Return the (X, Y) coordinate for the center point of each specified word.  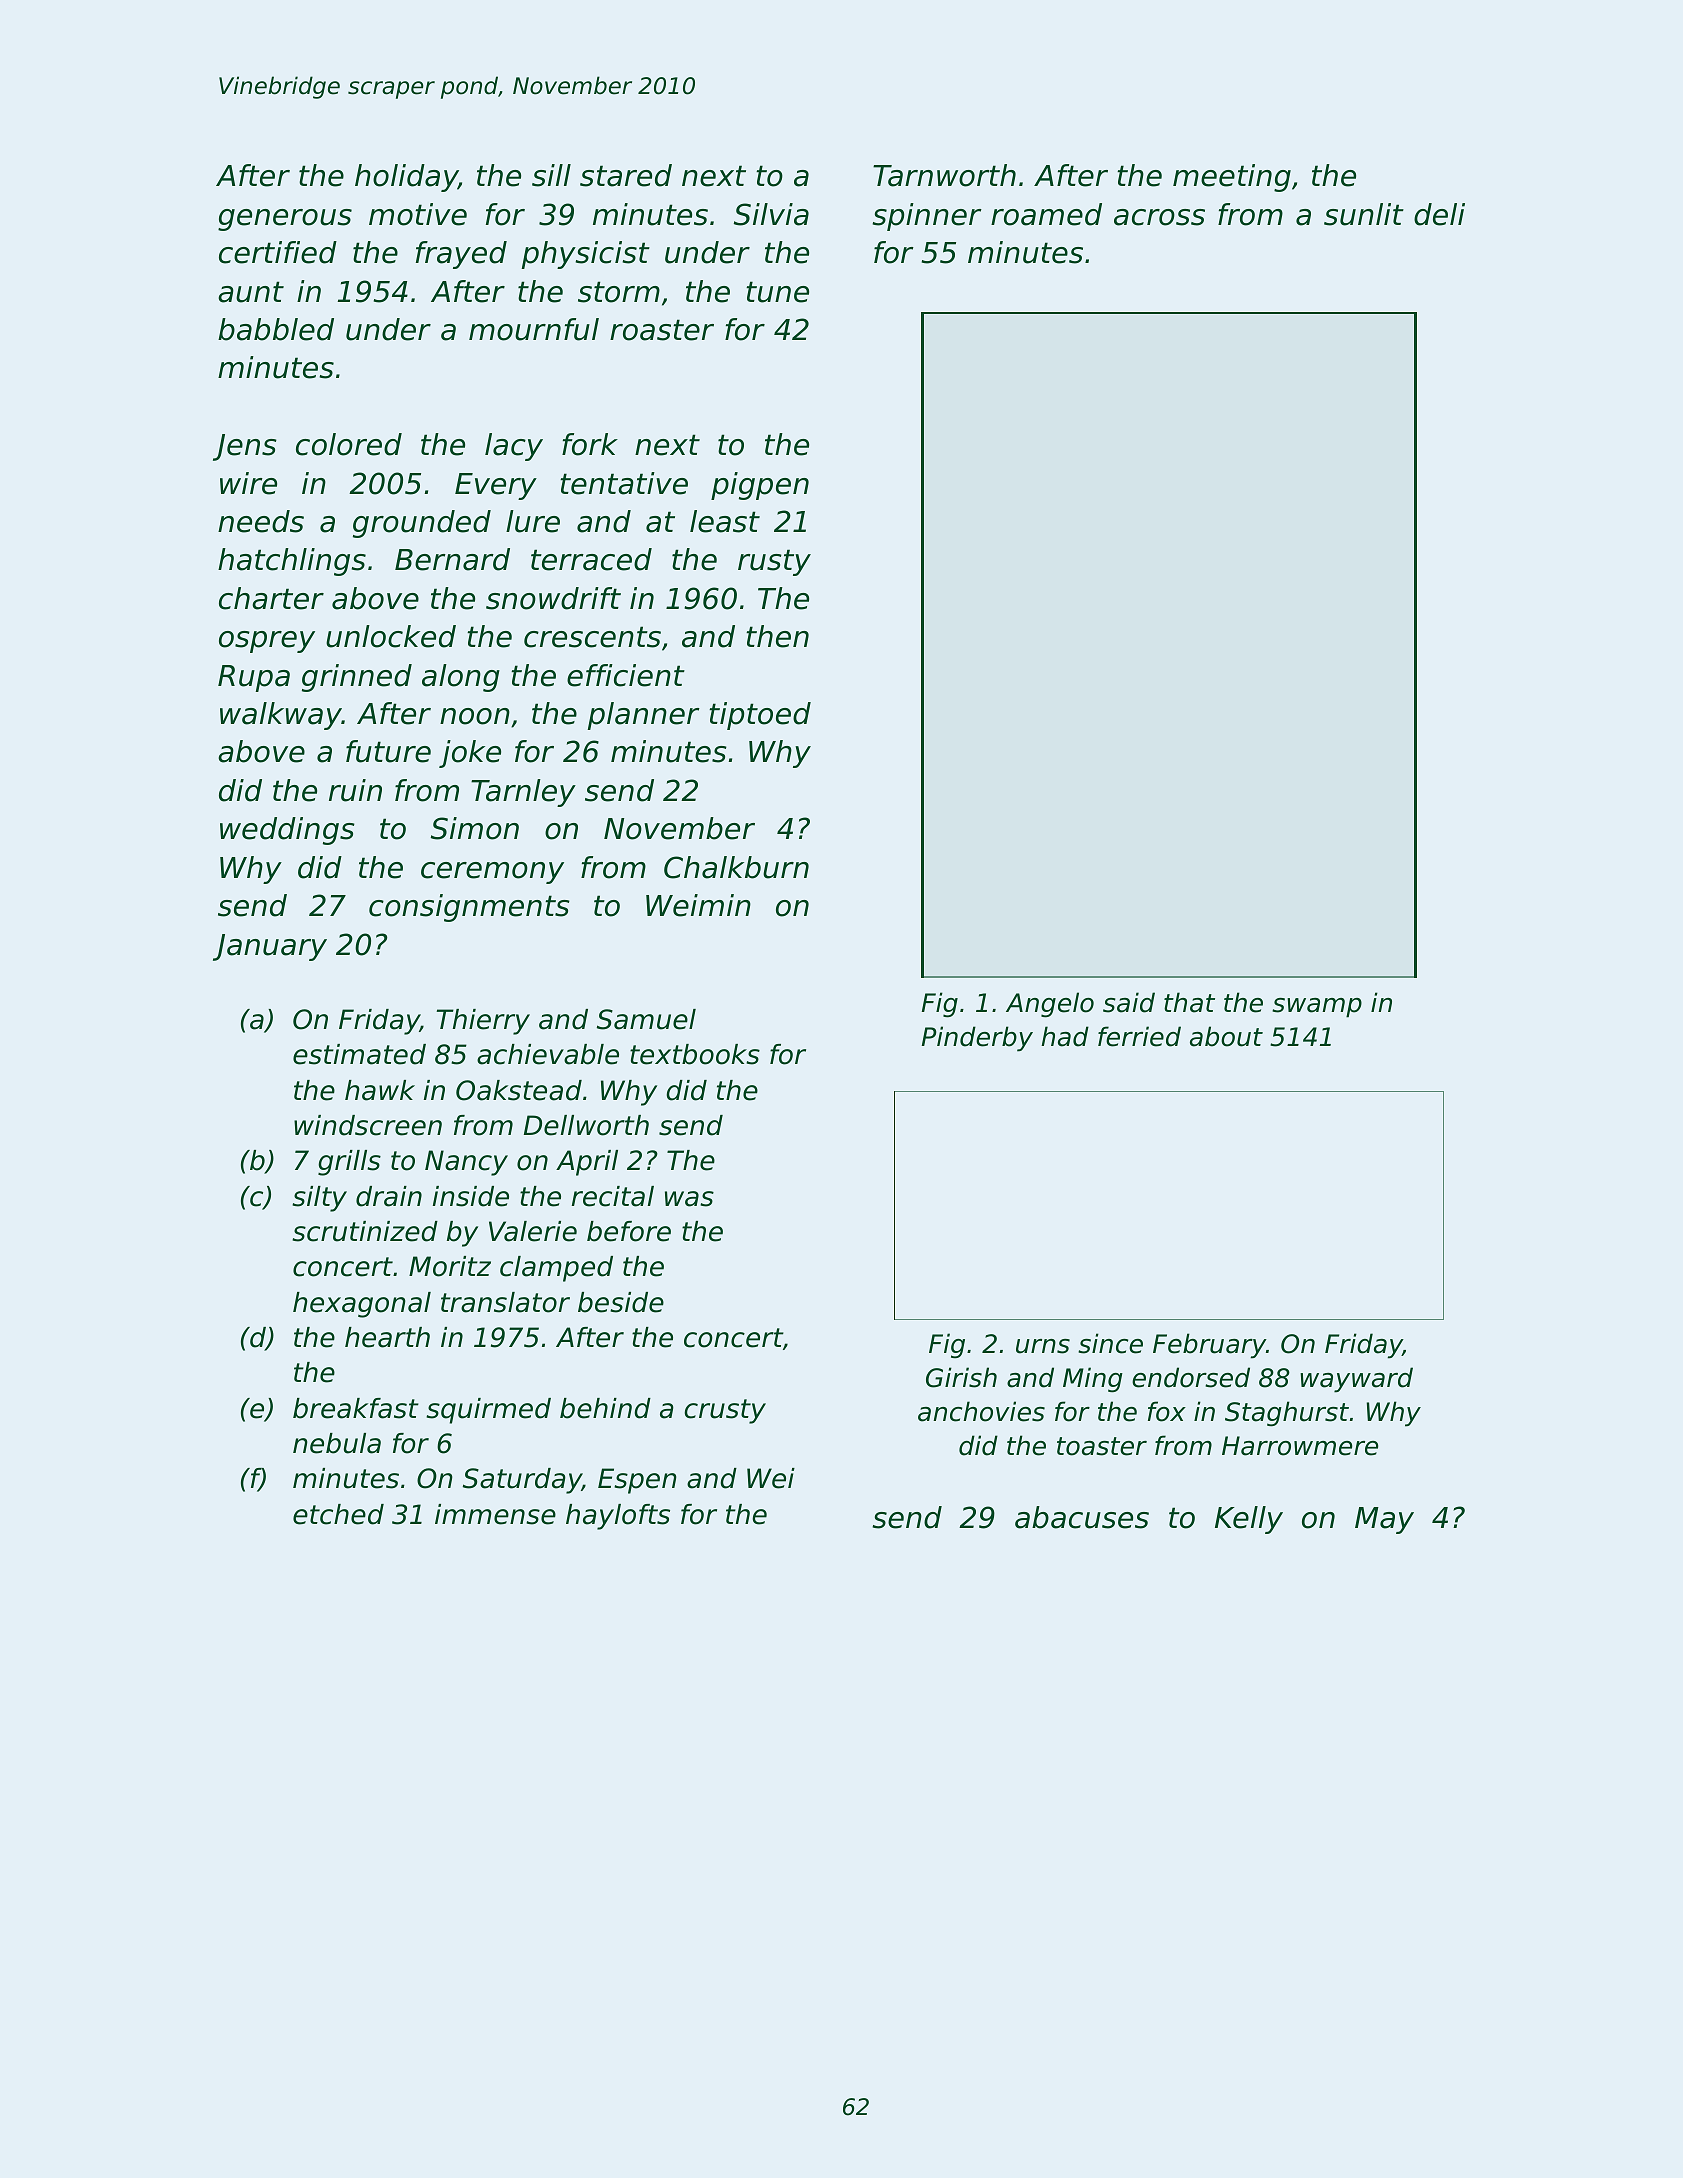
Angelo (1050, 1005)
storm (619, 292)
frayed (461, 255)
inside (471, 1196)
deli (1439, 214)
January (270, 947)
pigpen (760, 486)
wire (248, 483)
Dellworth (586, 1125)
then (777, 636)
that (1189, 1002)
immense (495, 1514)
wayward (1356, 1380)
